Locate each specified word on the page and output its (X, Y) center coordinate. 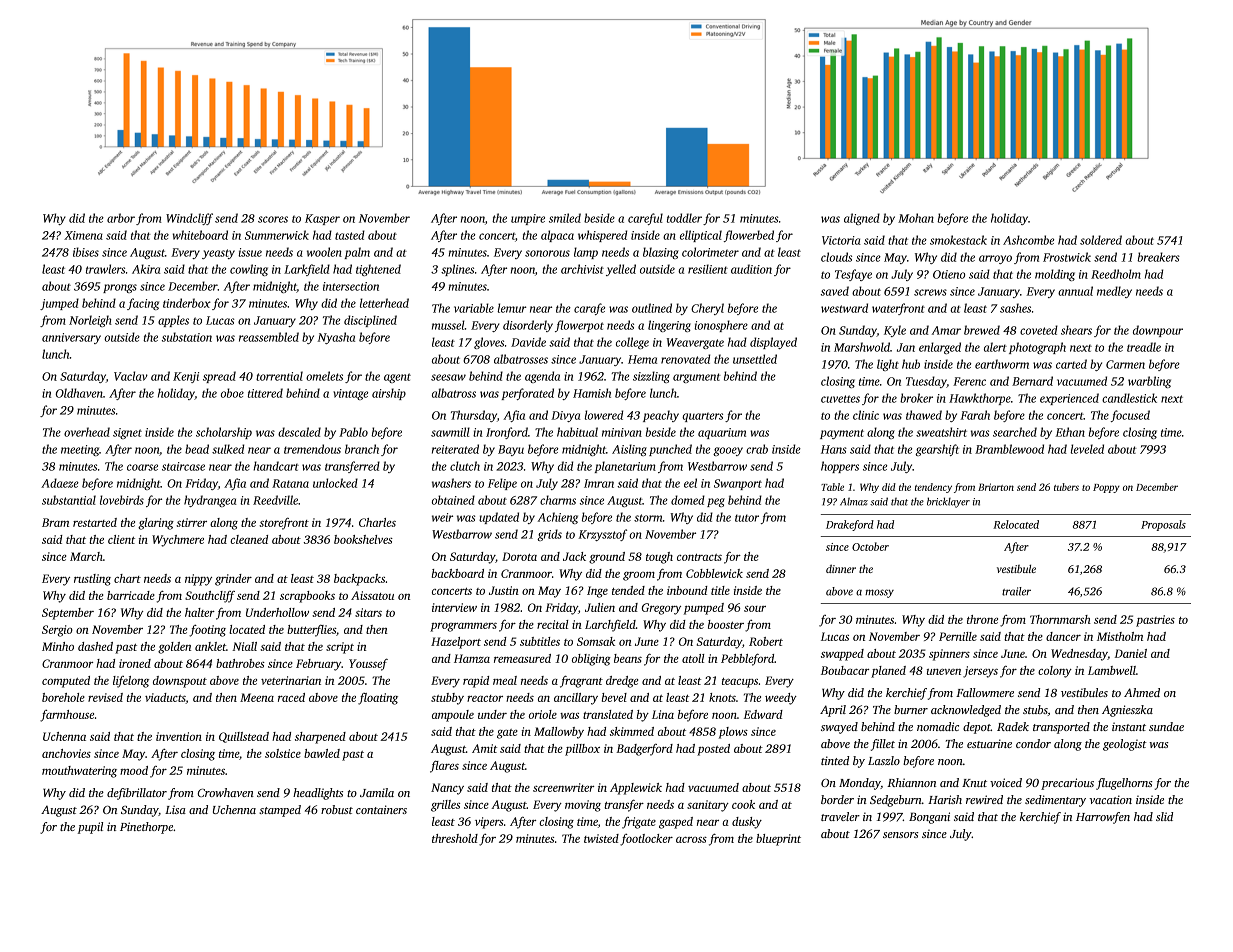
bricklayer (948, 502)
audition (751, 269)
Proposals (1163, 525)
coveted (1039, 330)
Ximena (83, 235)
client (121, 539)
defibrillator (137, 794)
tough (659, 558)
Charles (377, 522)
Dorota (519, 556)
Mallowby (559, 733)
